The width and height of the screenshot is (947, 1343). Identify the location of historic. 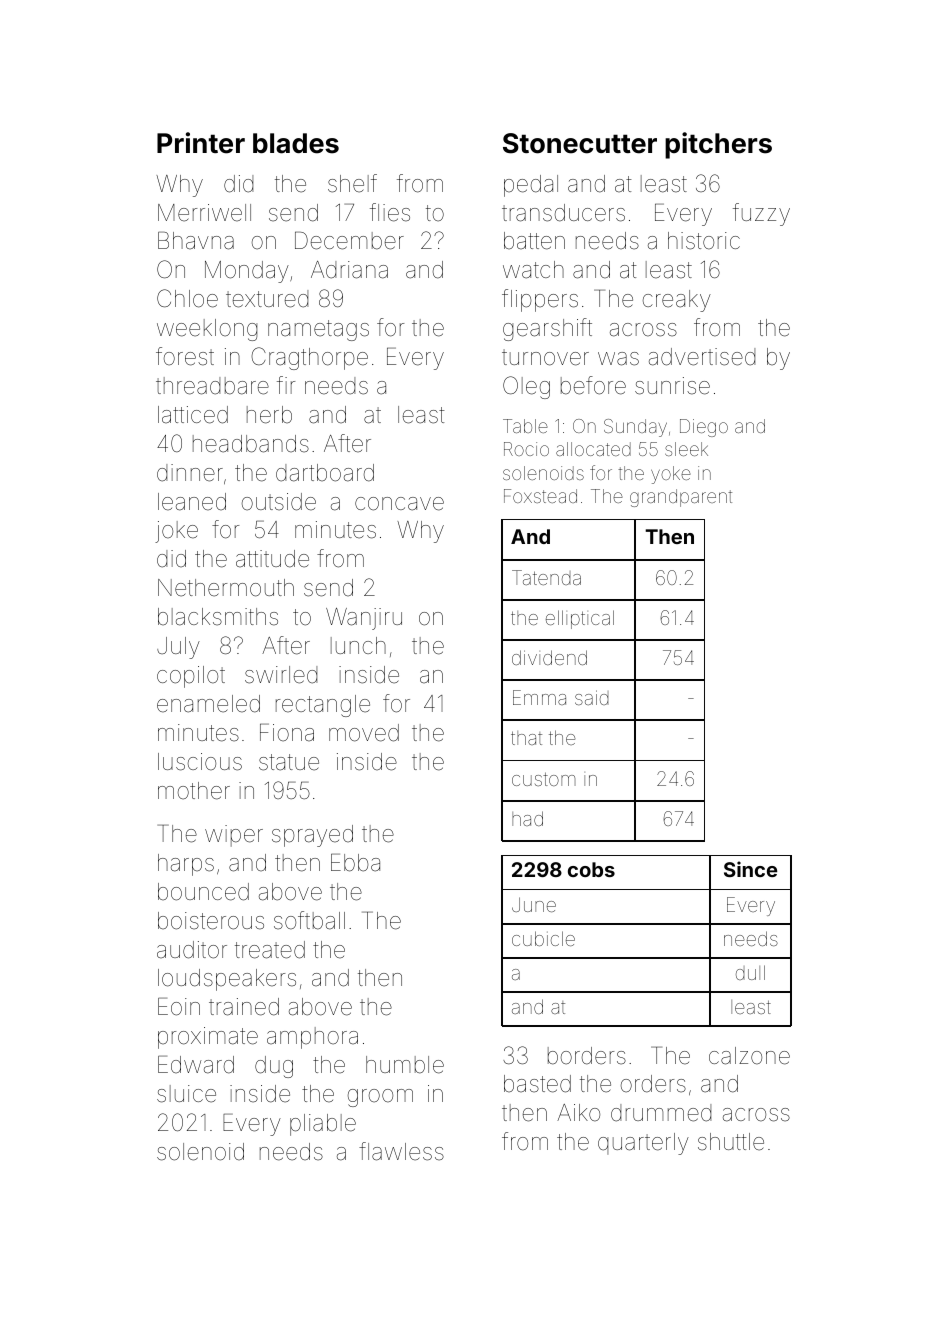
(704, 241).
